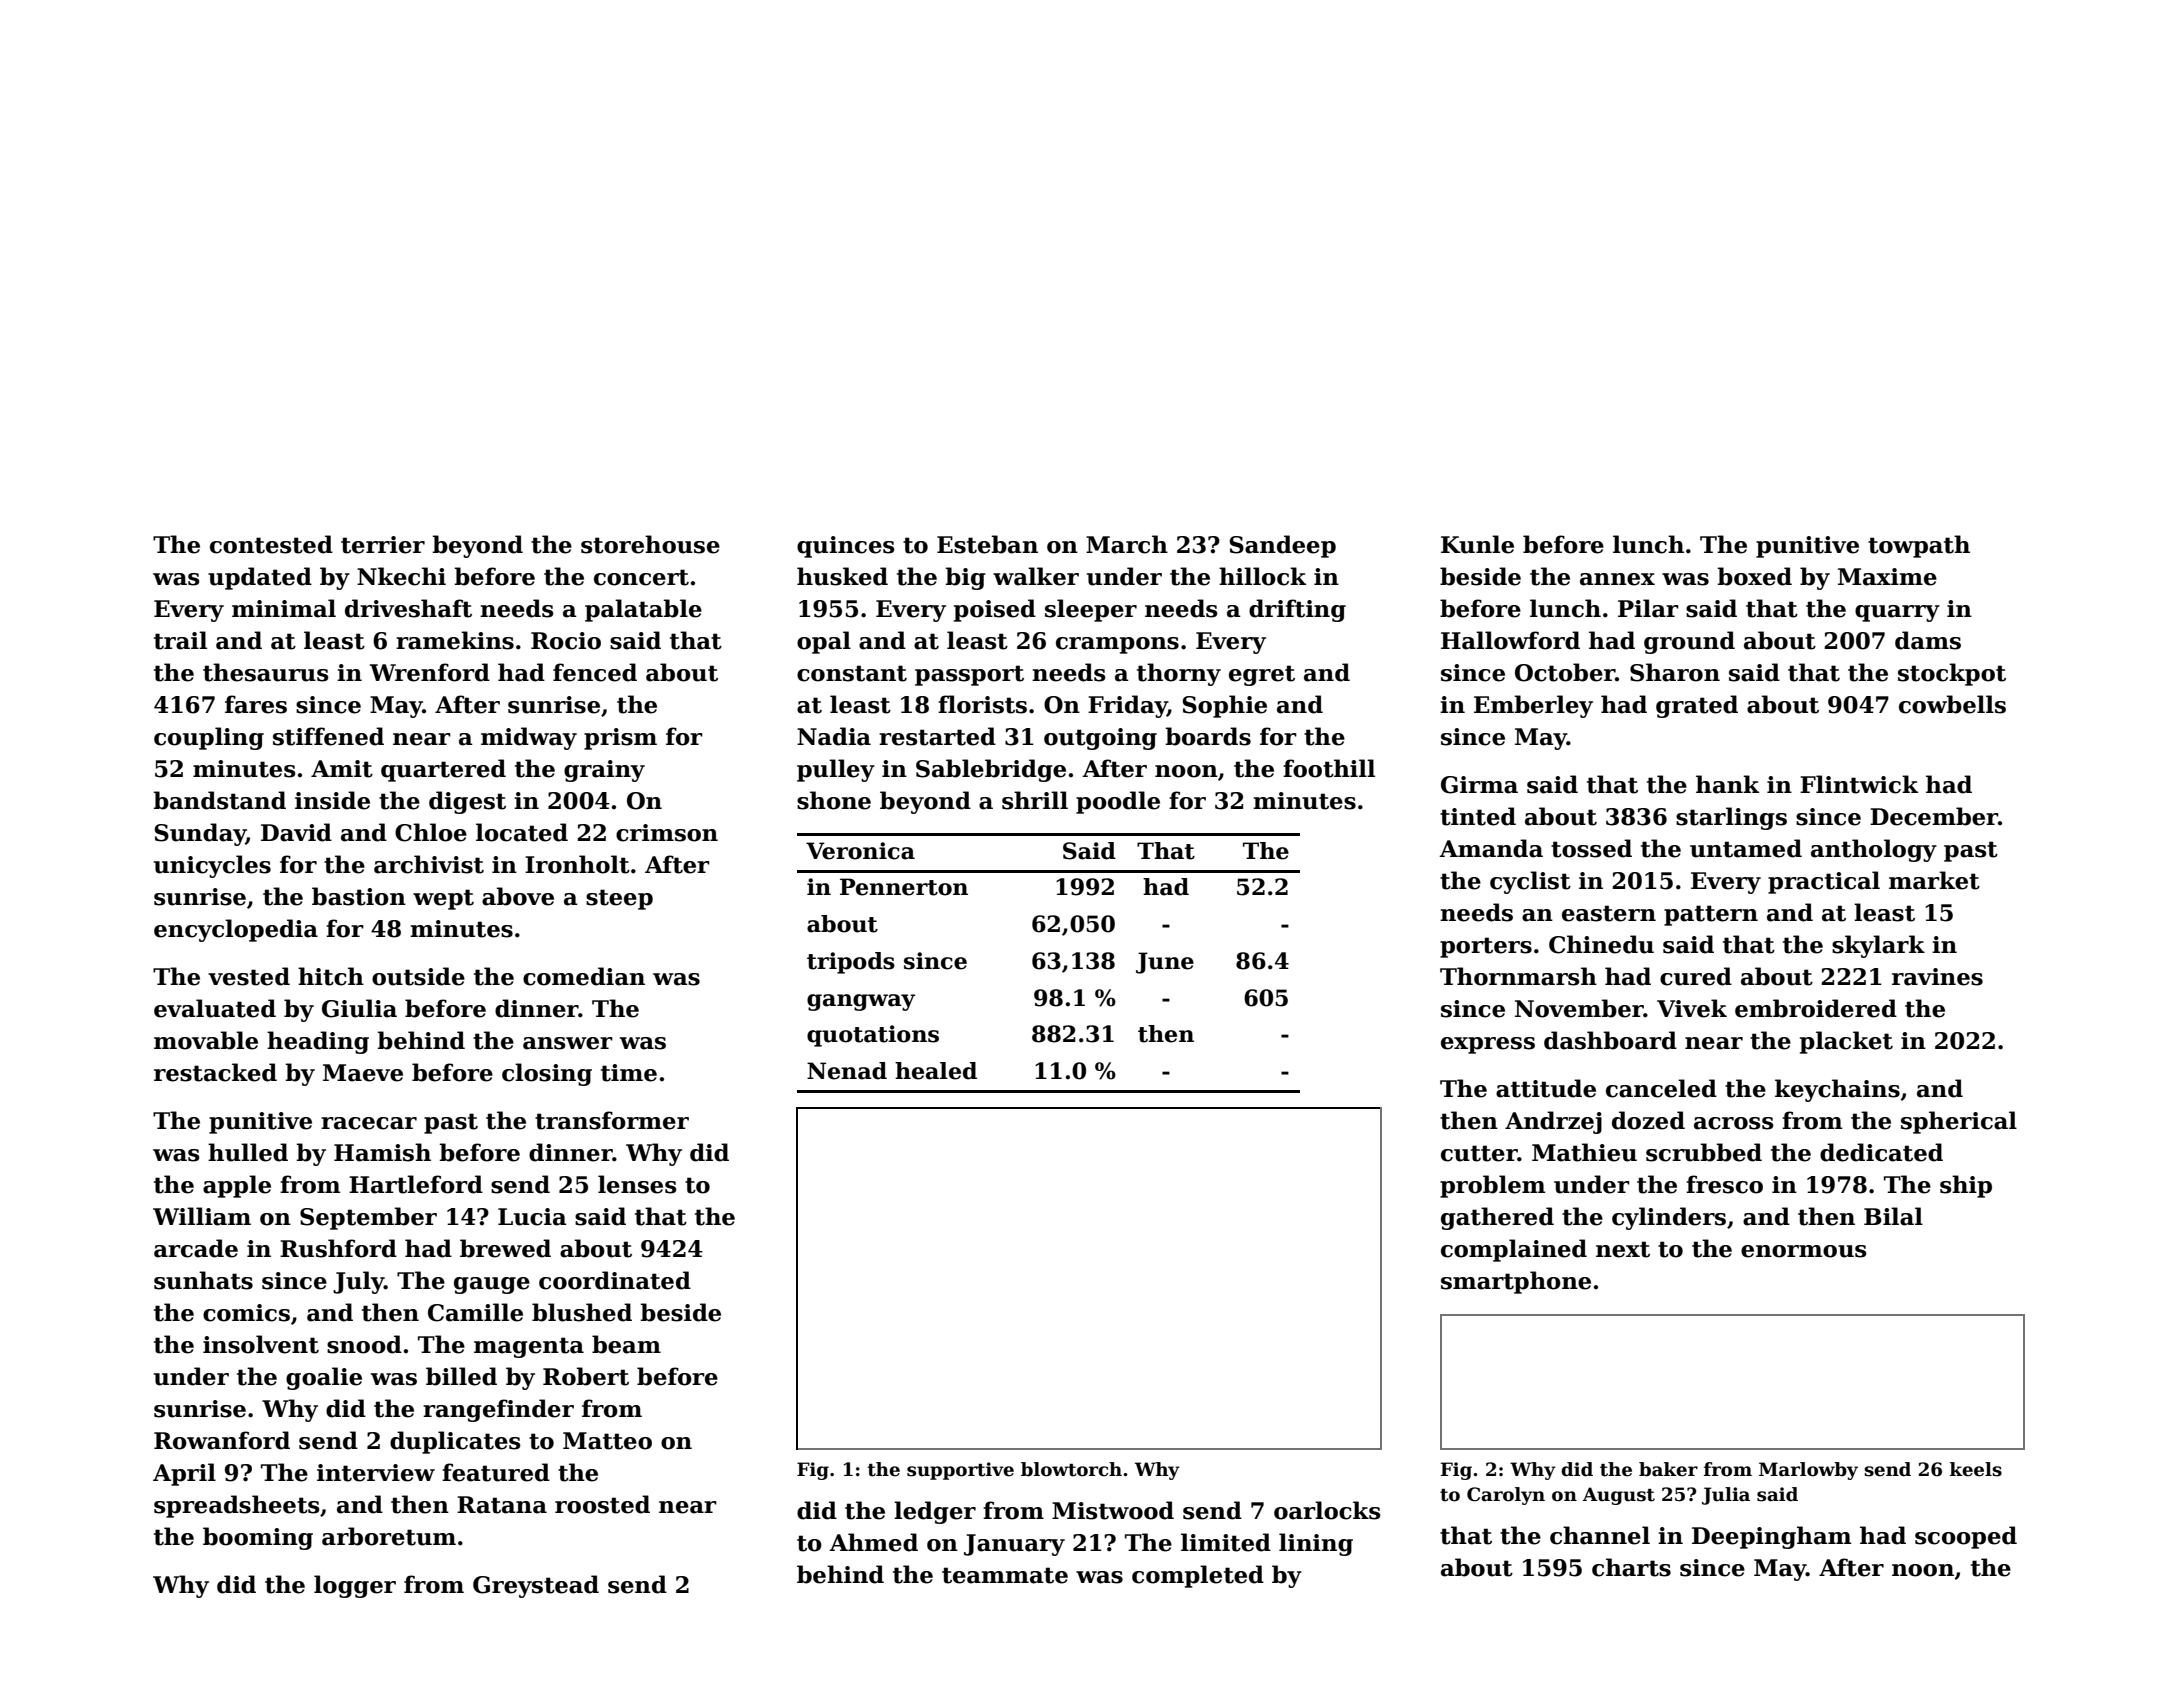 The width and height of the screenshot is (2178, 1683). Describe the element at coordinates (212, 866) in the screenshot. I see `unicycles` at that location.
